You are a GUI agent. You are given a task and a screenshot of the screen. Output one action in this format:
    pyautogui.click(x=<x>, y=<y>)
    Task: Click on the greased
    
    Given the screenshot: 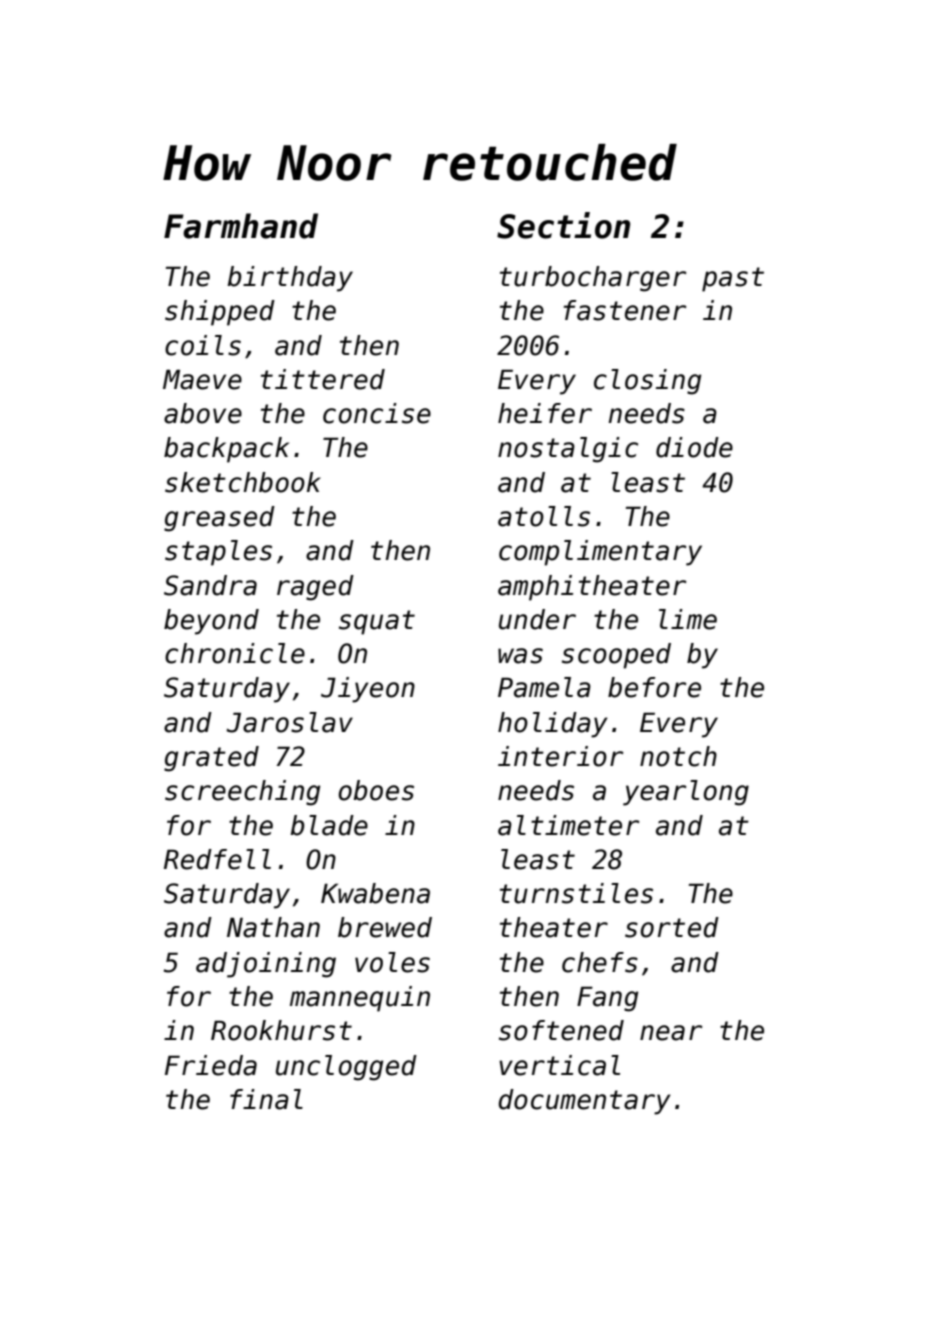 What is the action you would take?
    pyautogui.click(x=219, y=519)
